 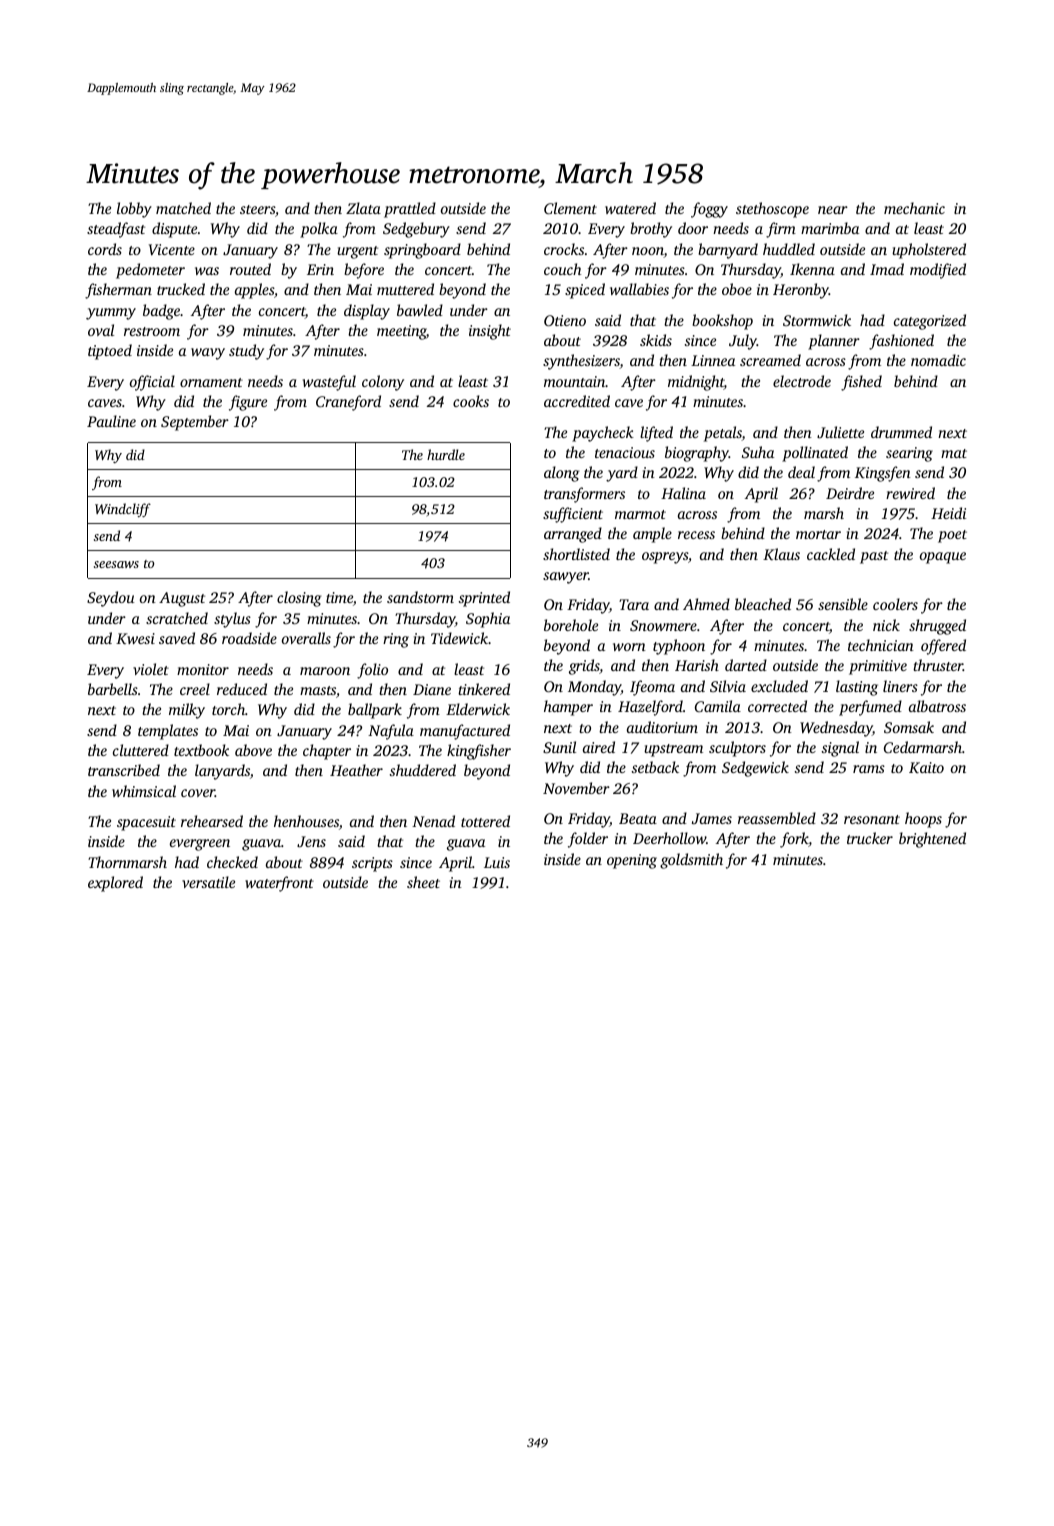 What do you see at coordinates (772, 210) in the image?
I see `stethoscope` at bounding box center [772, 210].
